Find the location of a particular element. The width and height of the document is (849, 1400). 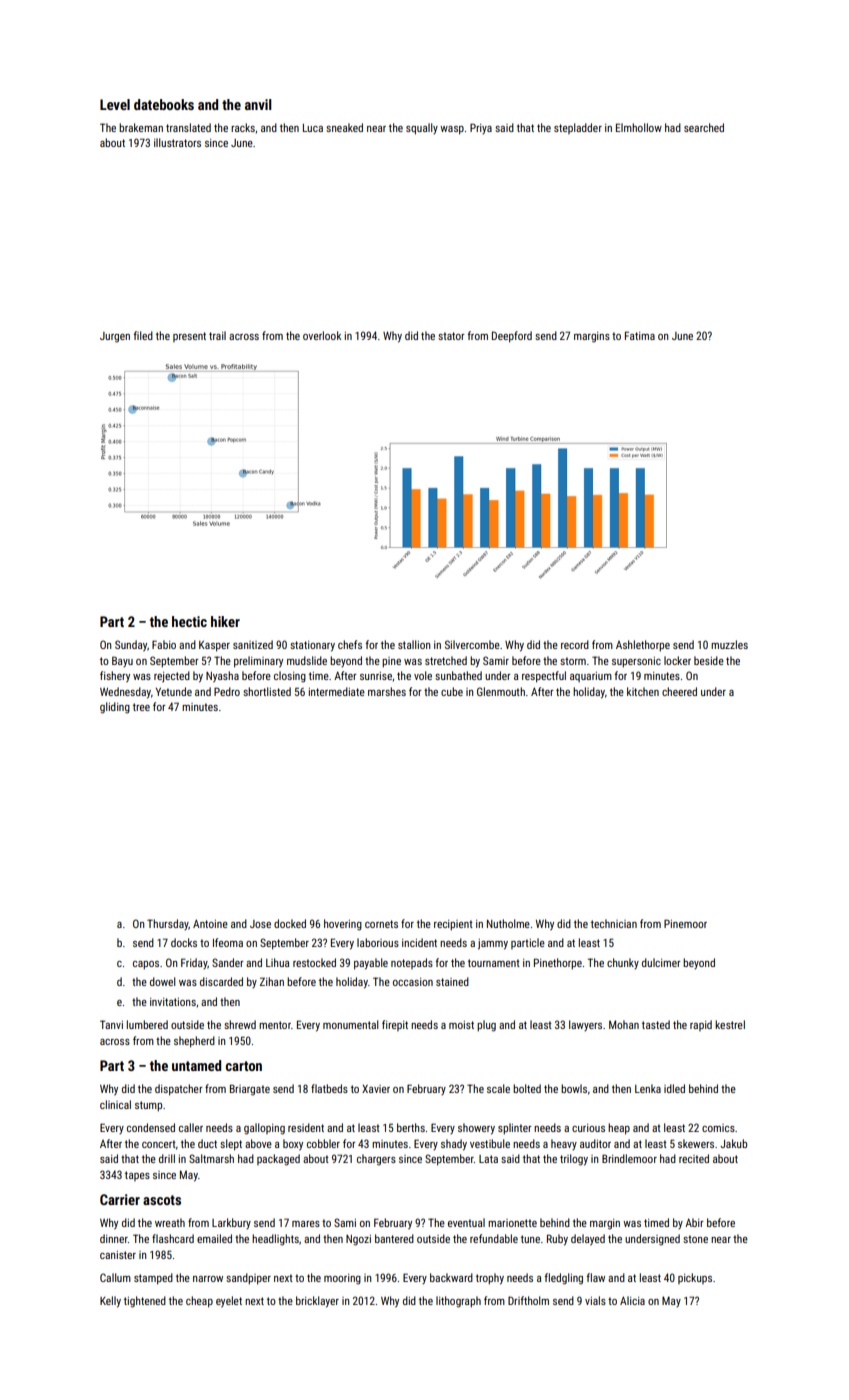

lithograph is located at coordinates (458, 1302).
